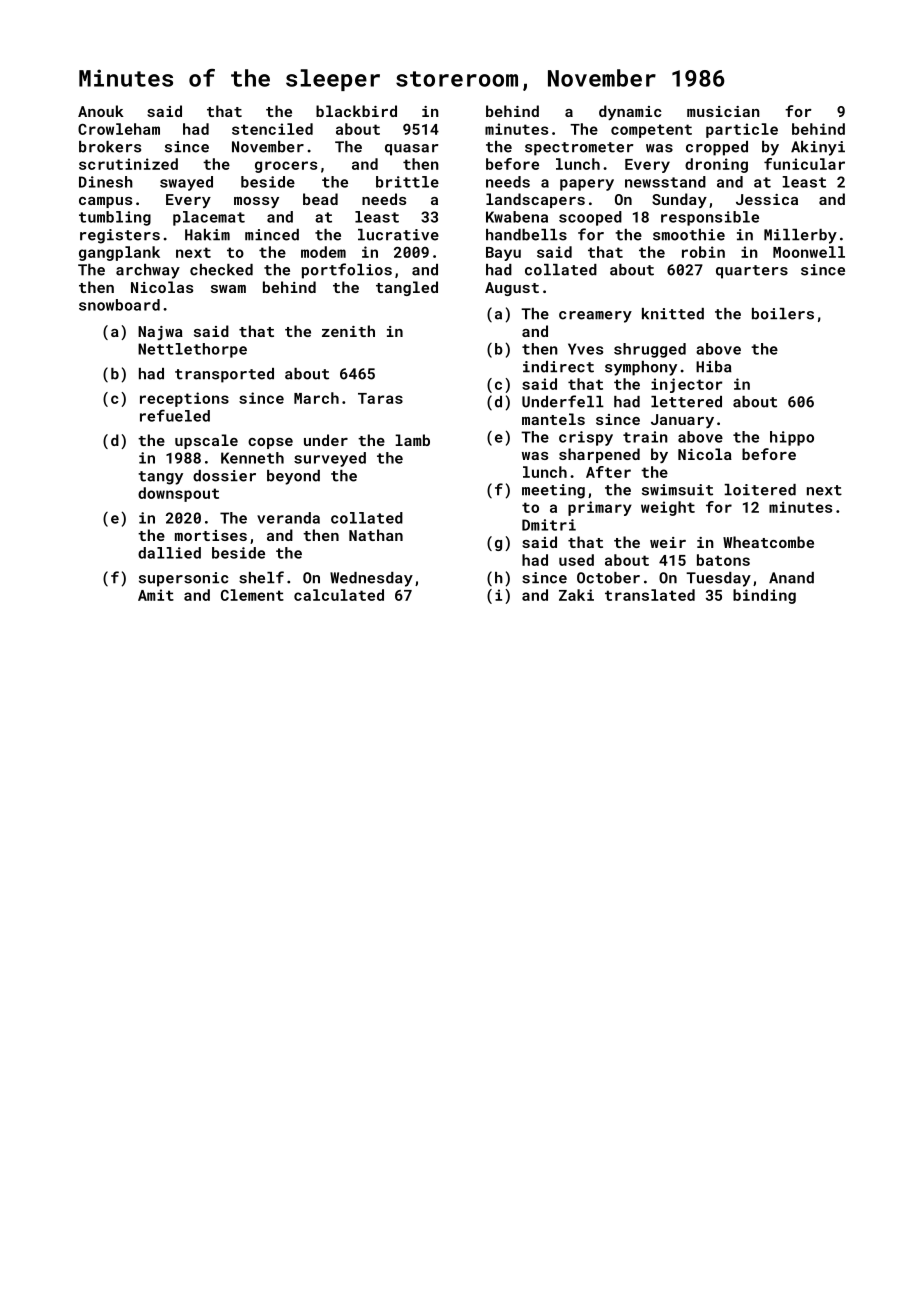  What do you see at coordinates (599, 455) in the screenshot?
I see `sharpened` at bounding box center [599, 455].
